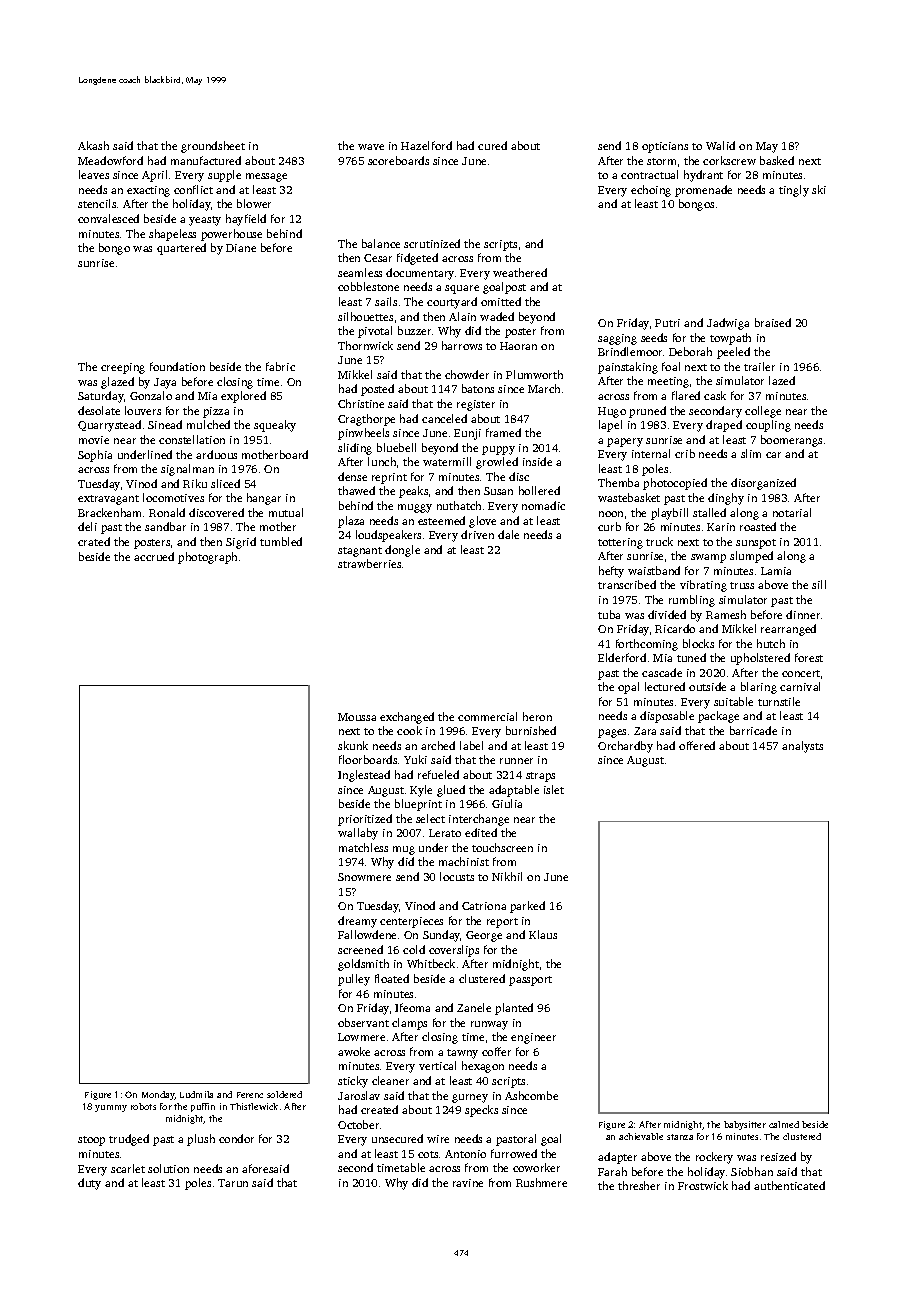 This image has height=1316, width=908. Describe the element at coordinates (154, 556) in the image. I see `accrued` at that location.
